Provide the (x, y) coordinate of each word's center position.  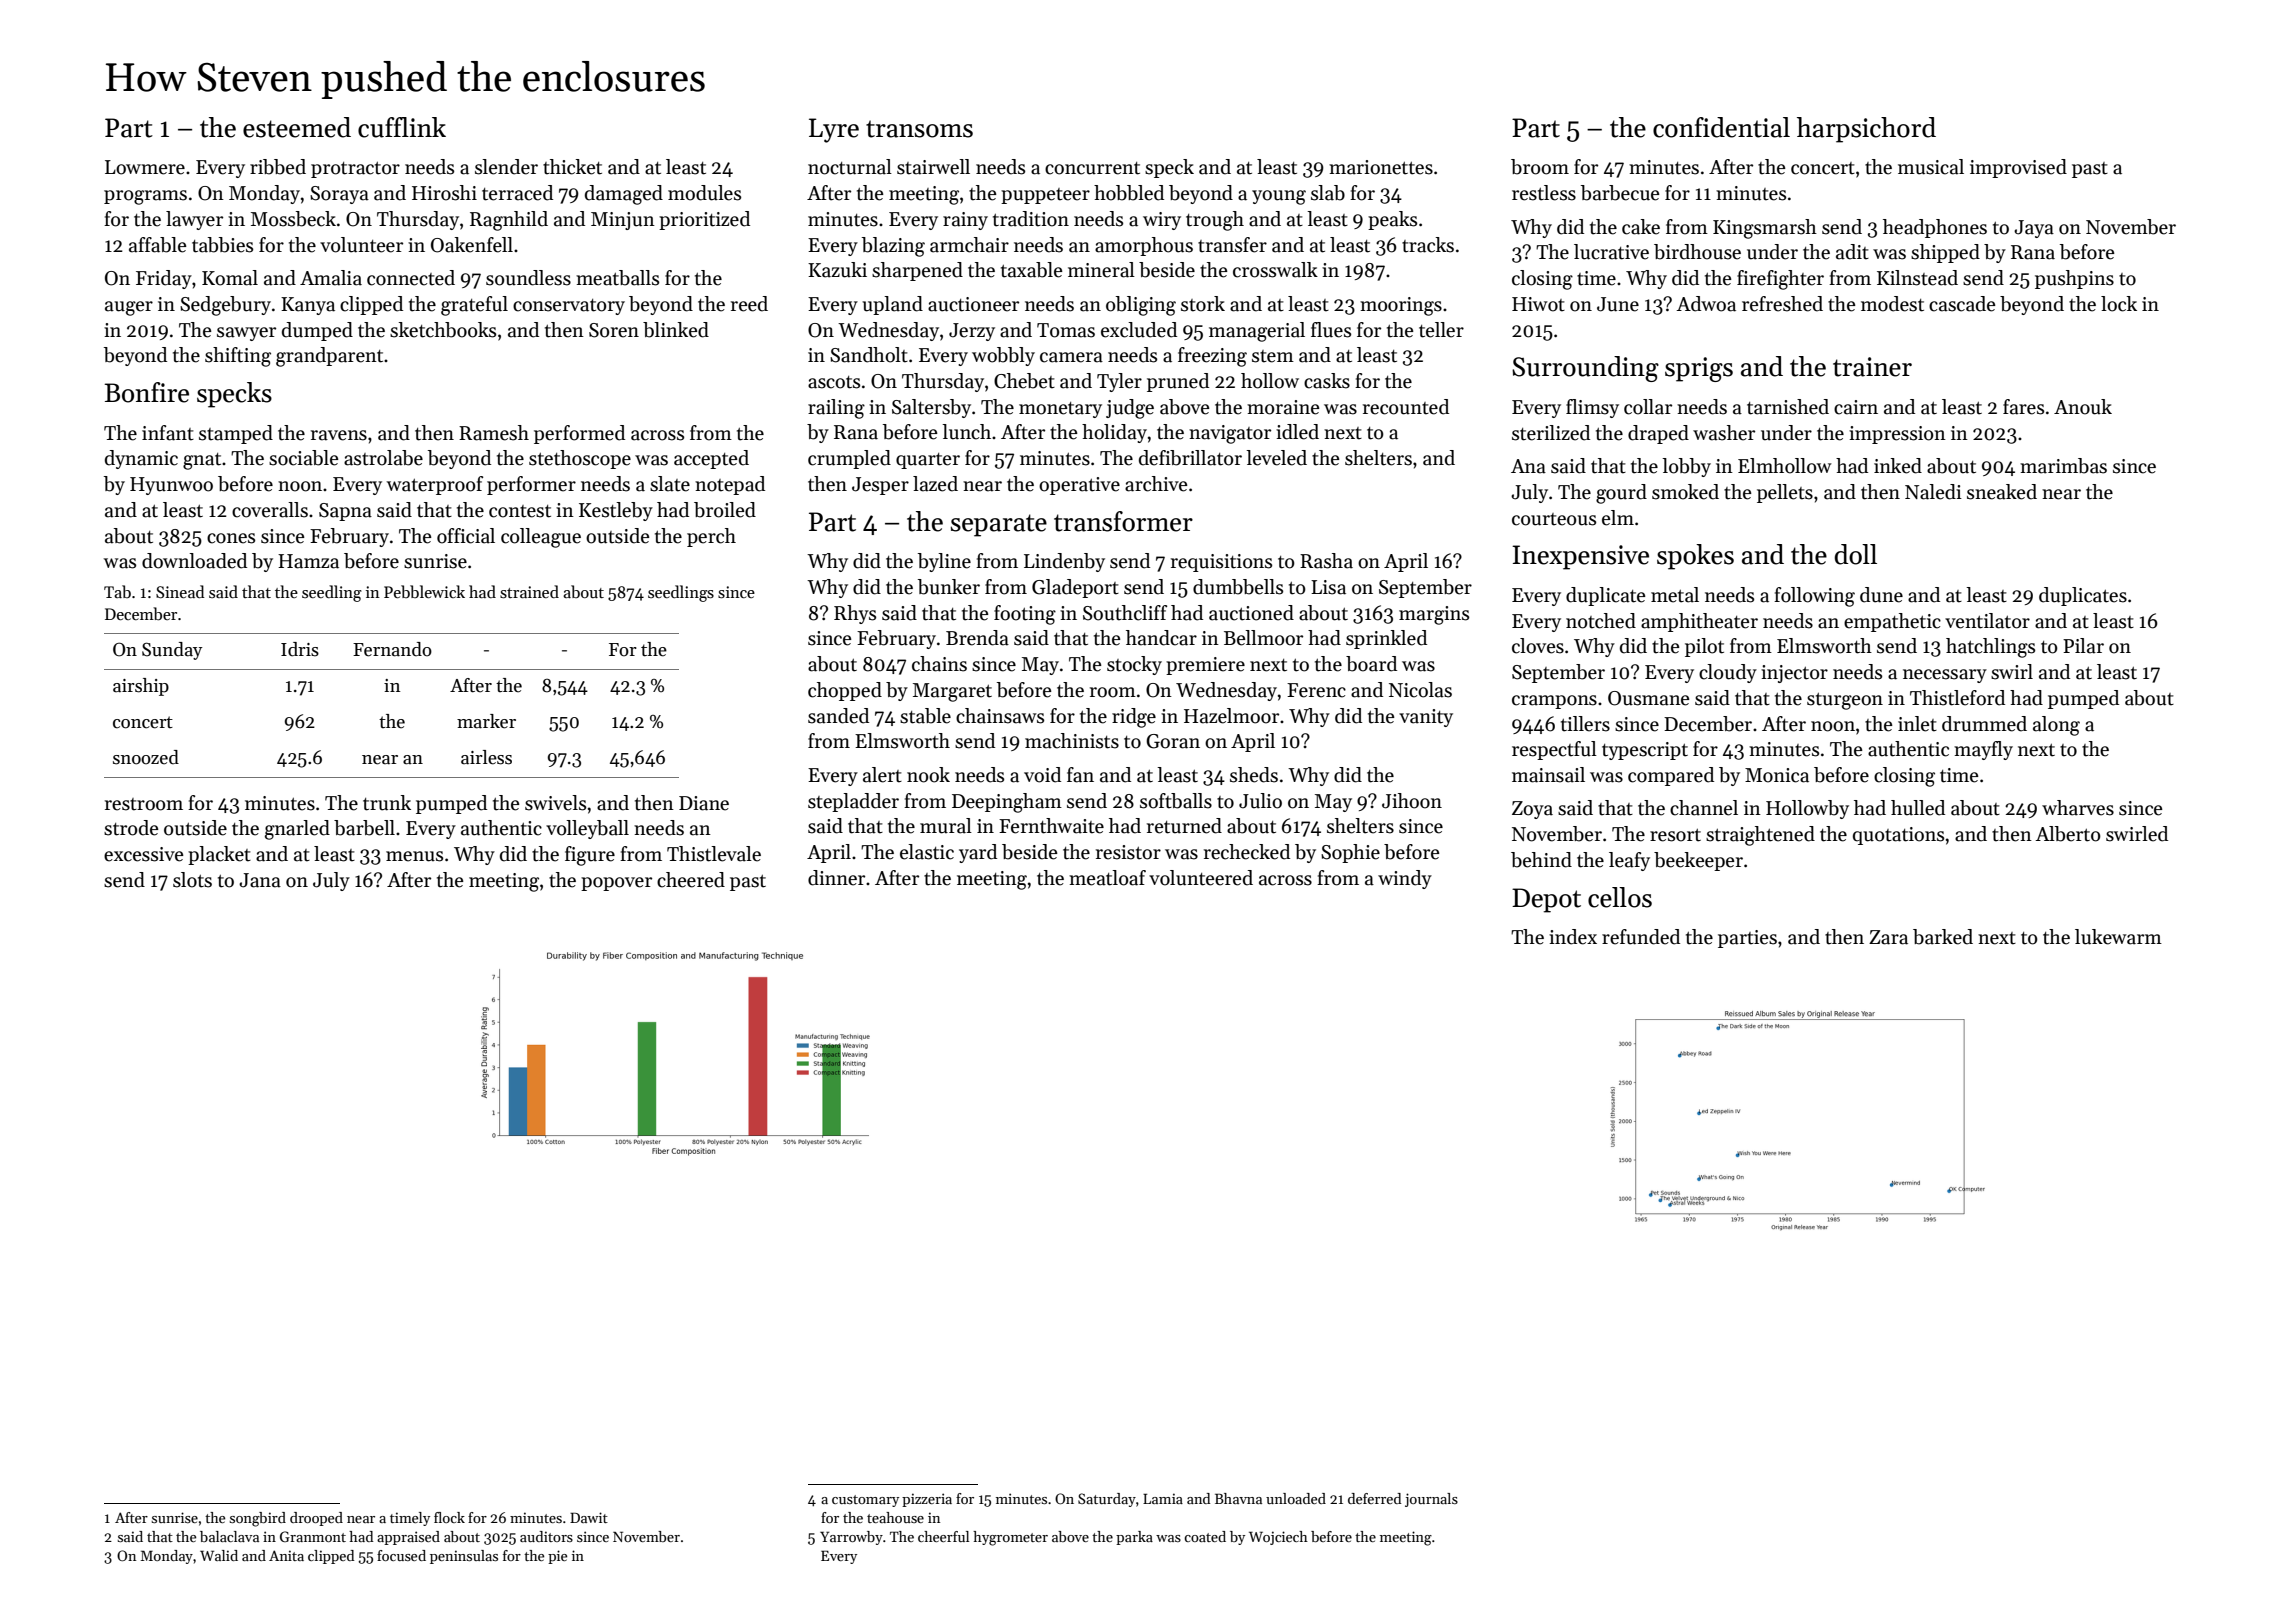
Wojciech (1278, 1538)
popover (616, 884)
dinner (836, 878)
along (2056, 726)
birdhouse (1697, 252)
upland (892, 305)
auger (129, 308)
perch (711, 537)
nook (928, 775)
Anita (286, 1555)
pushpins (2074, 279)
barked (1943, 937)
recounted (1406, 407)
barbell (364, 828)
